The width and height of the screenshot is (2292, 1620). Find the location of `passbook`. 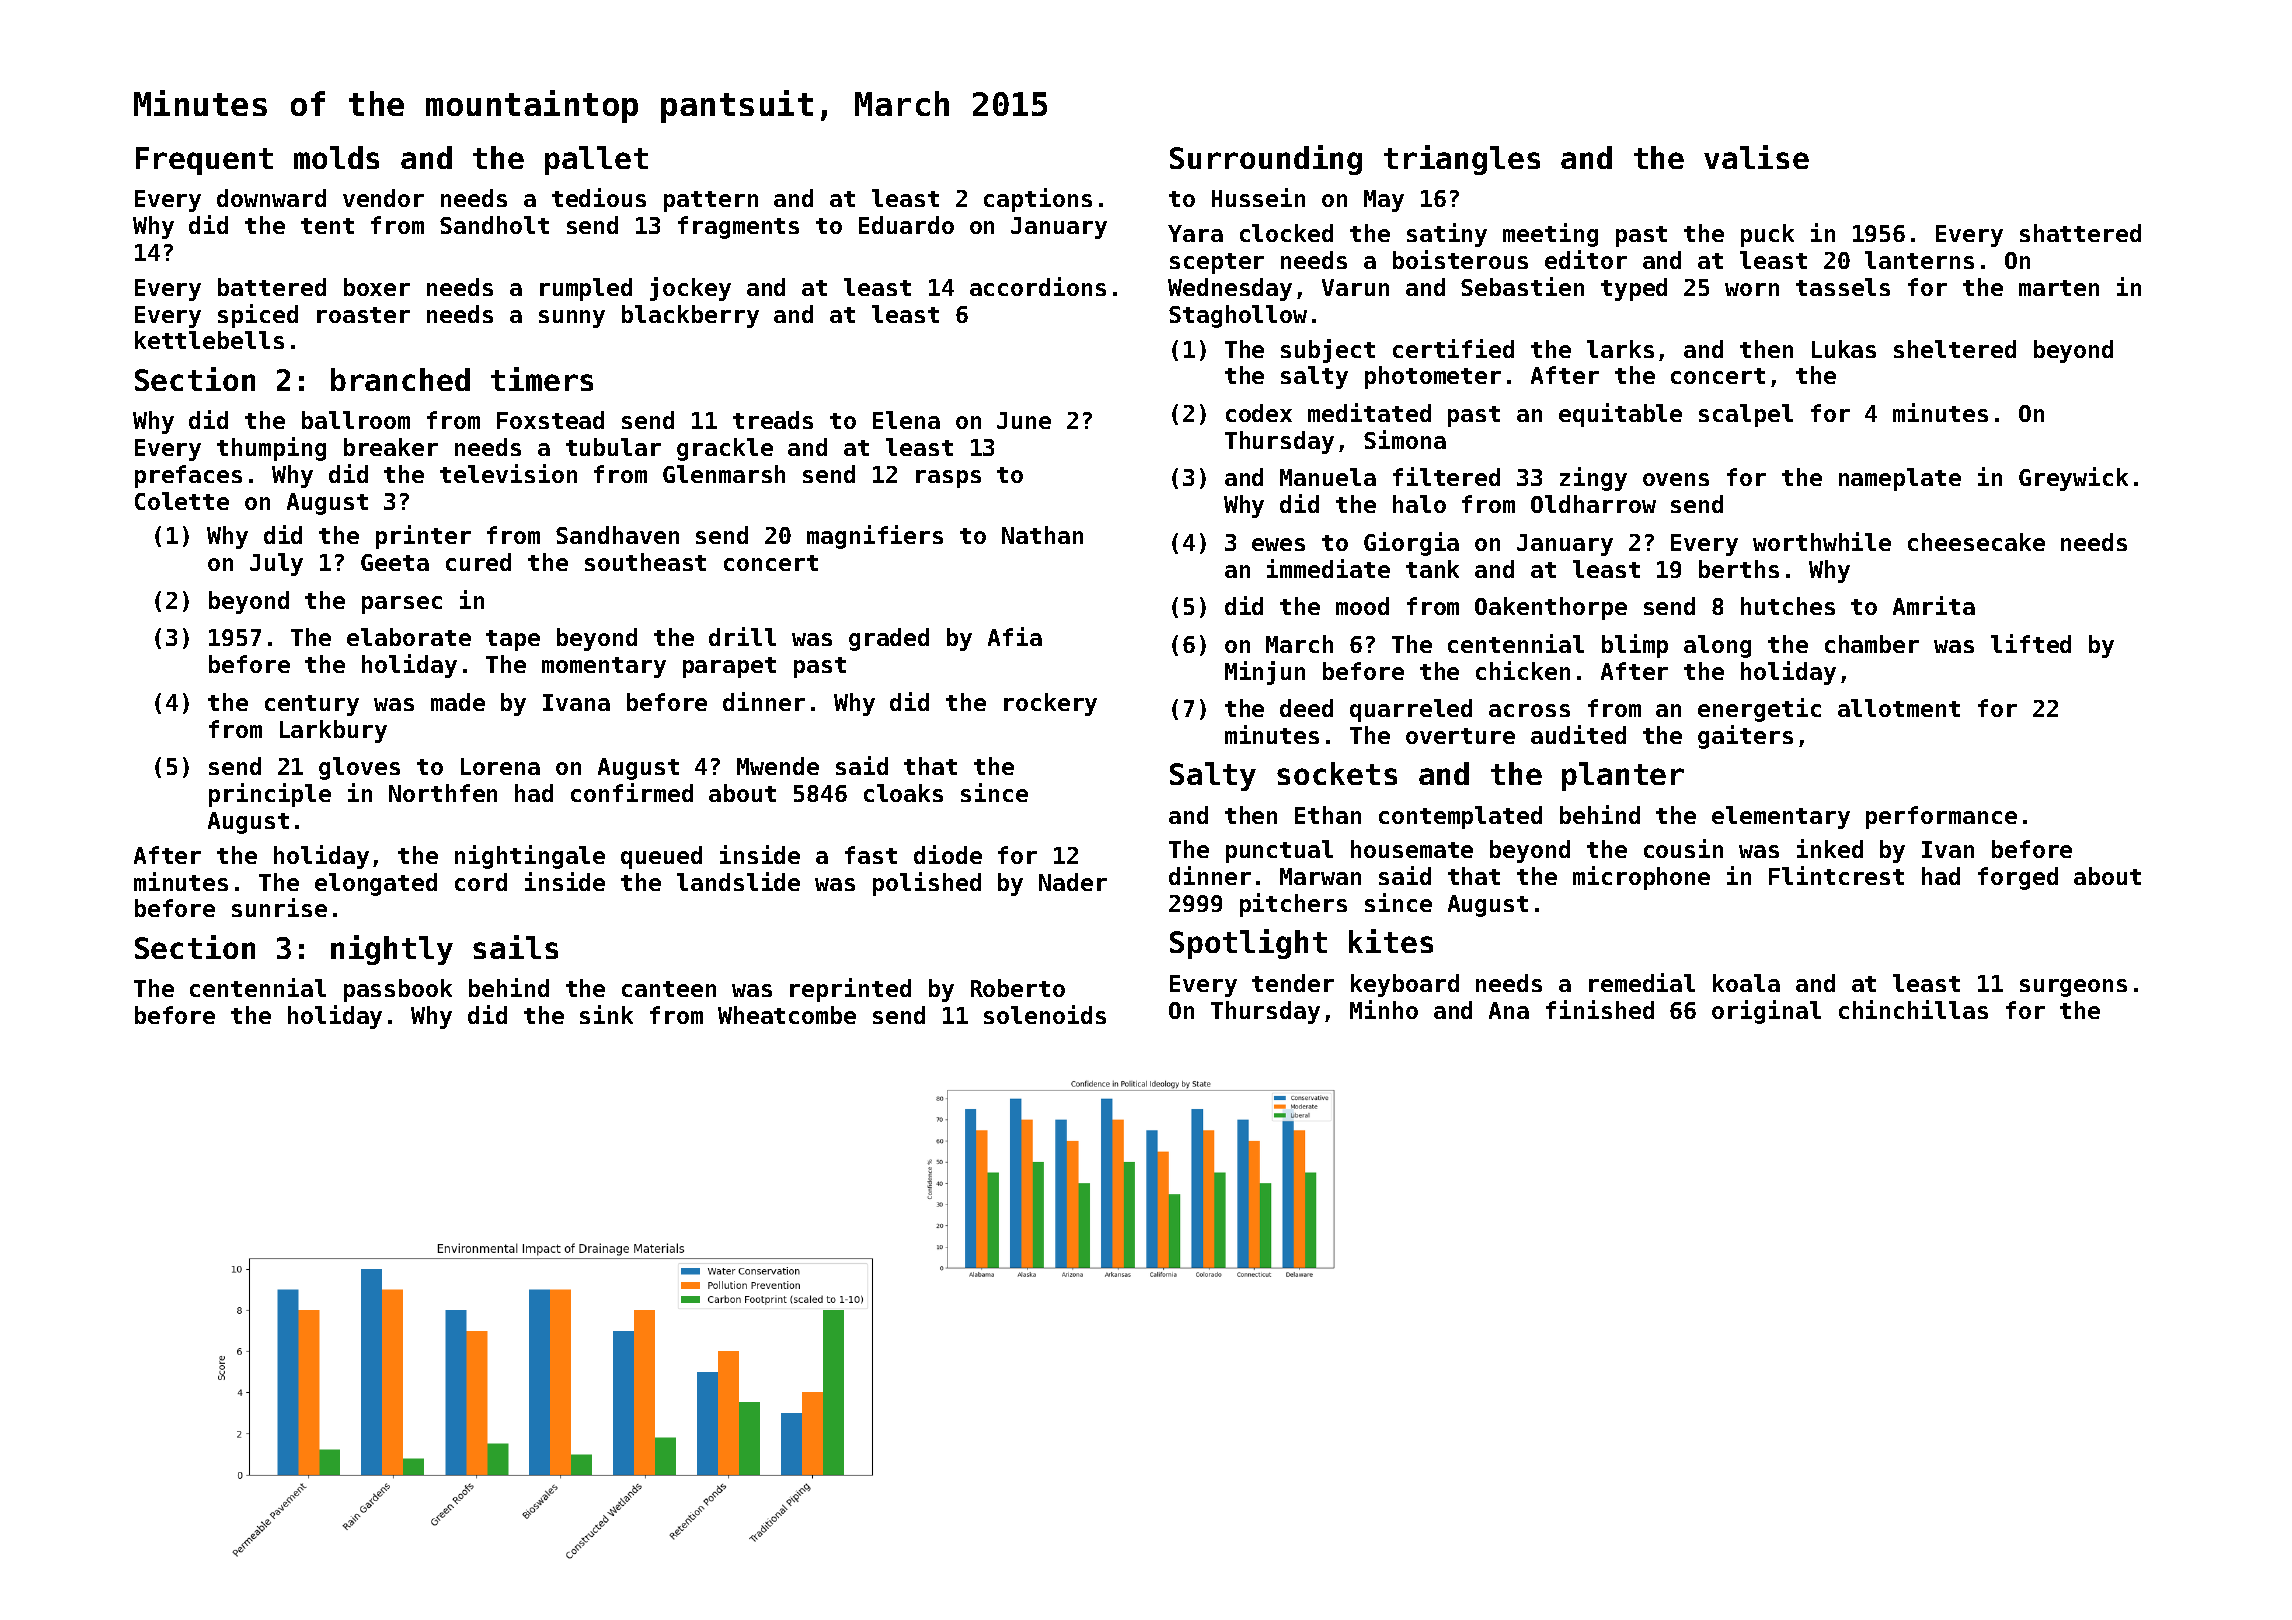

passbook is located at coordinates (398, 990).
